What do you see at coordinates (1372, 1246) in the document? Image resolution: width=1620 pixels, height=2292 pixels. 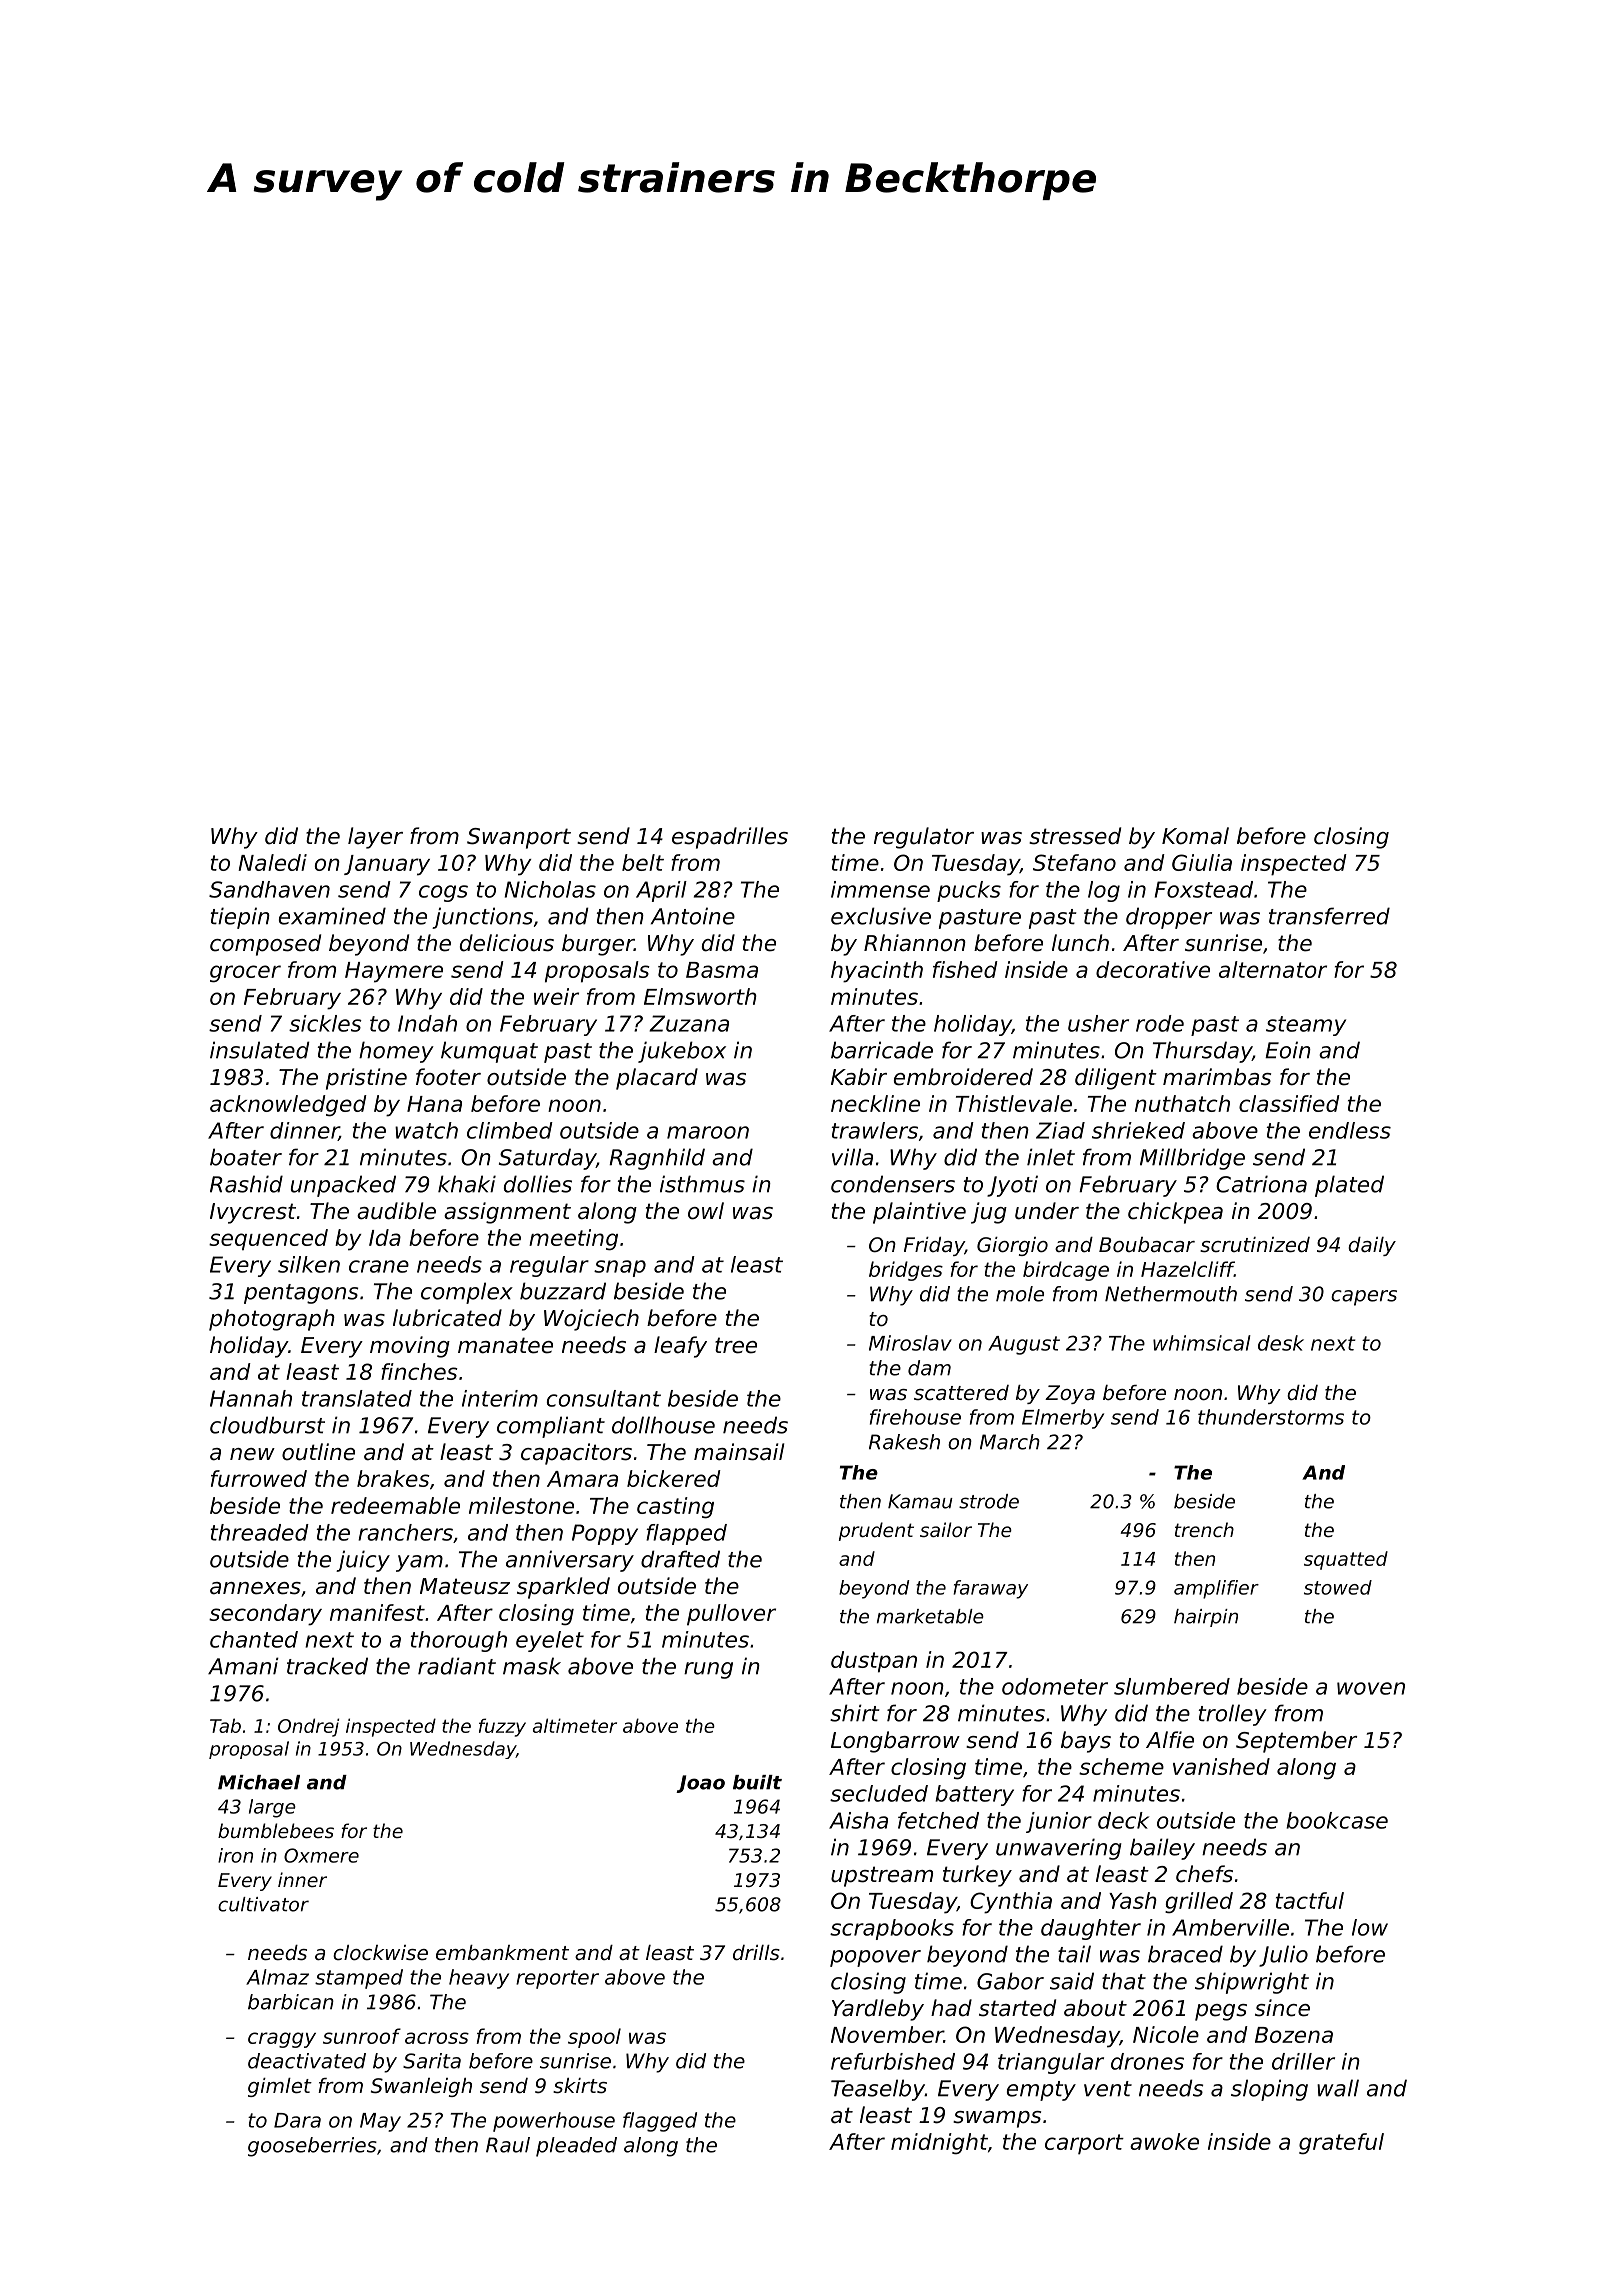 I see `daily` at bounding box center [1372, 1246].
